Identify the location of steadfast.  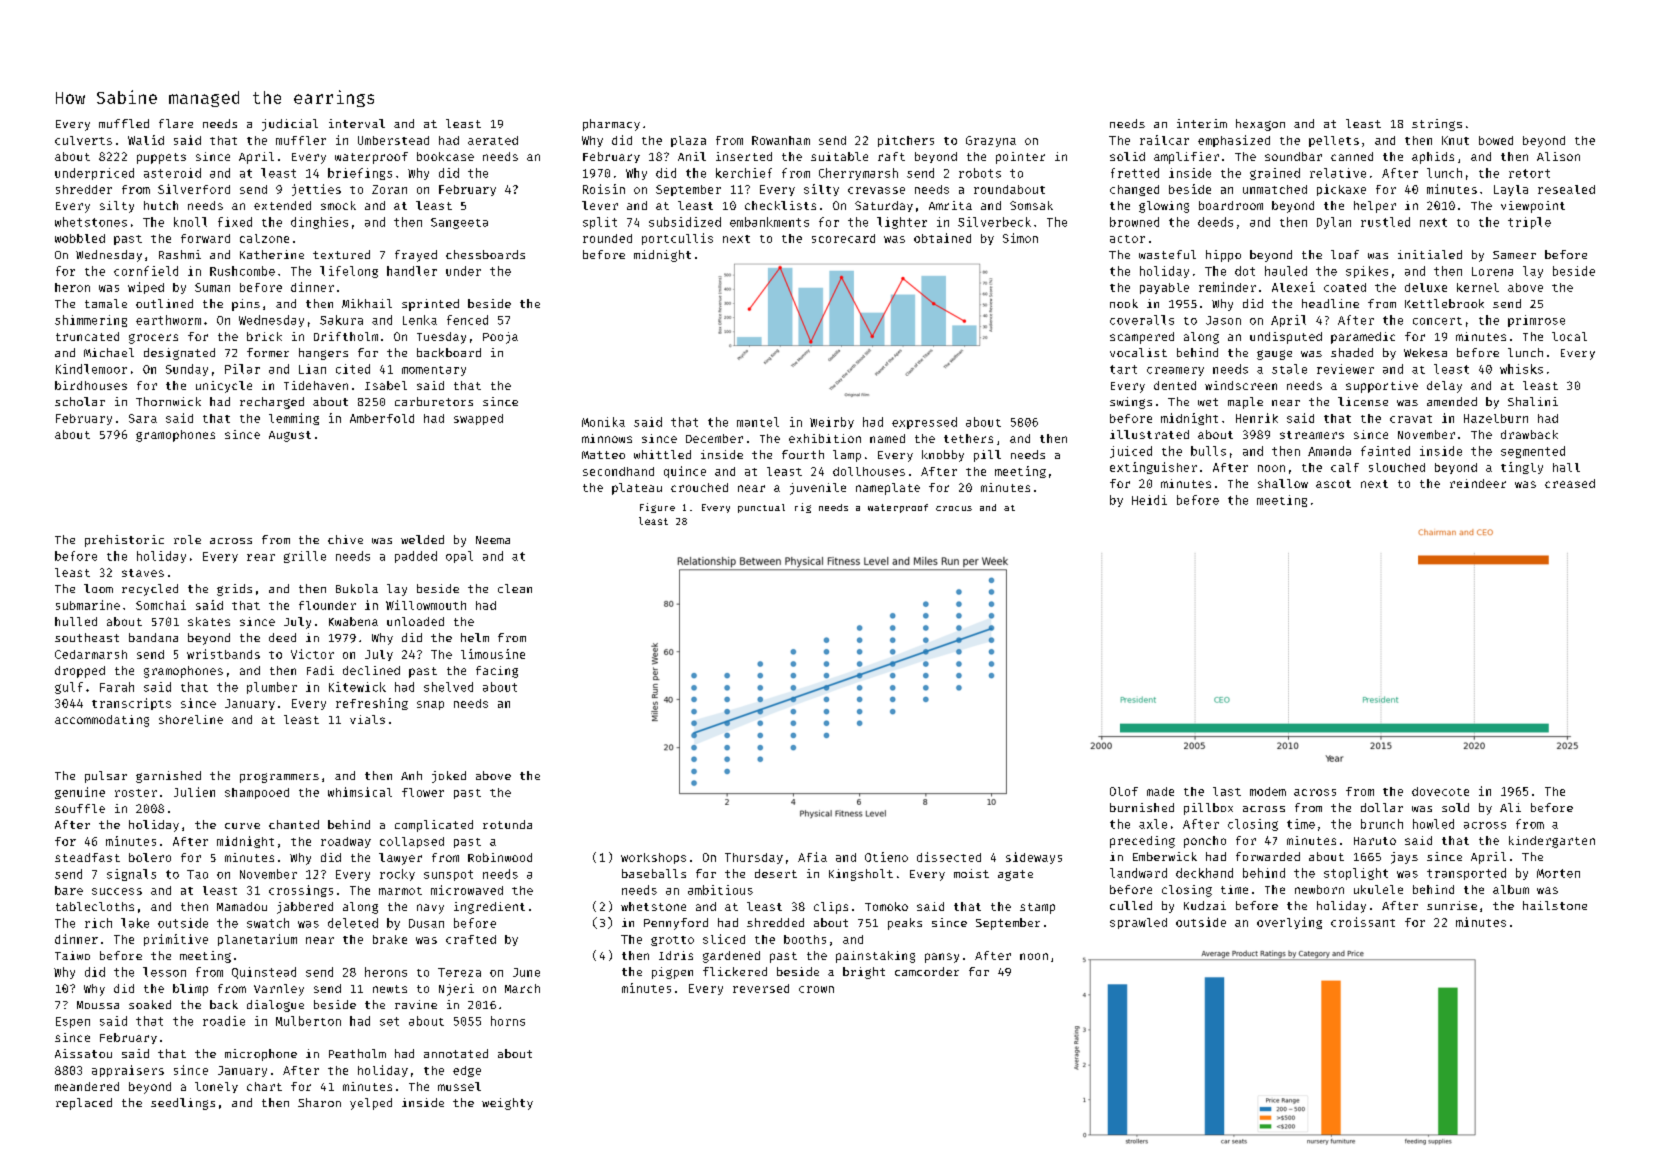
(87, 857).
